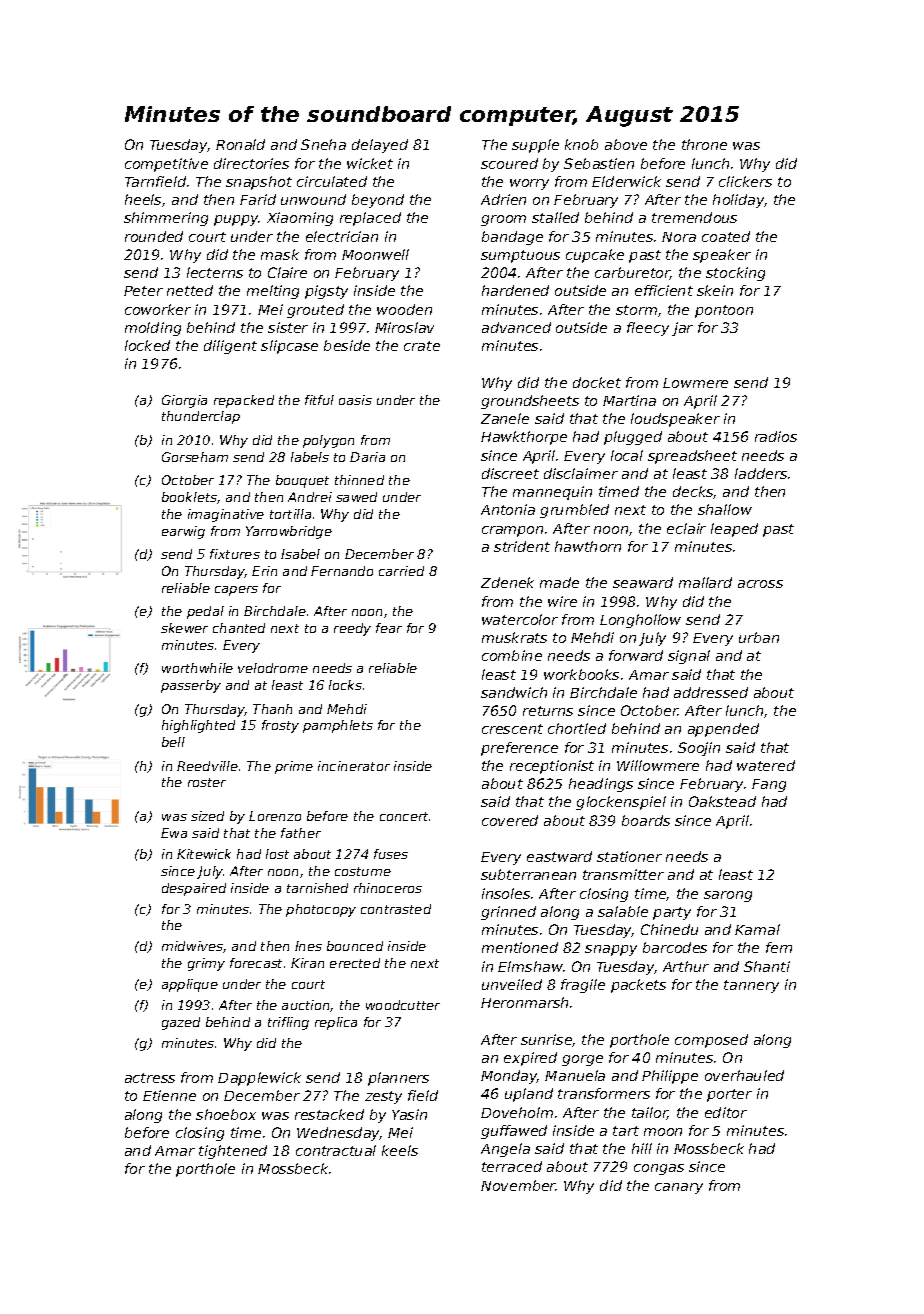 The height and width of the screenshot is (1314, 924). I want to click on shoebox, so click(226, 1114).
